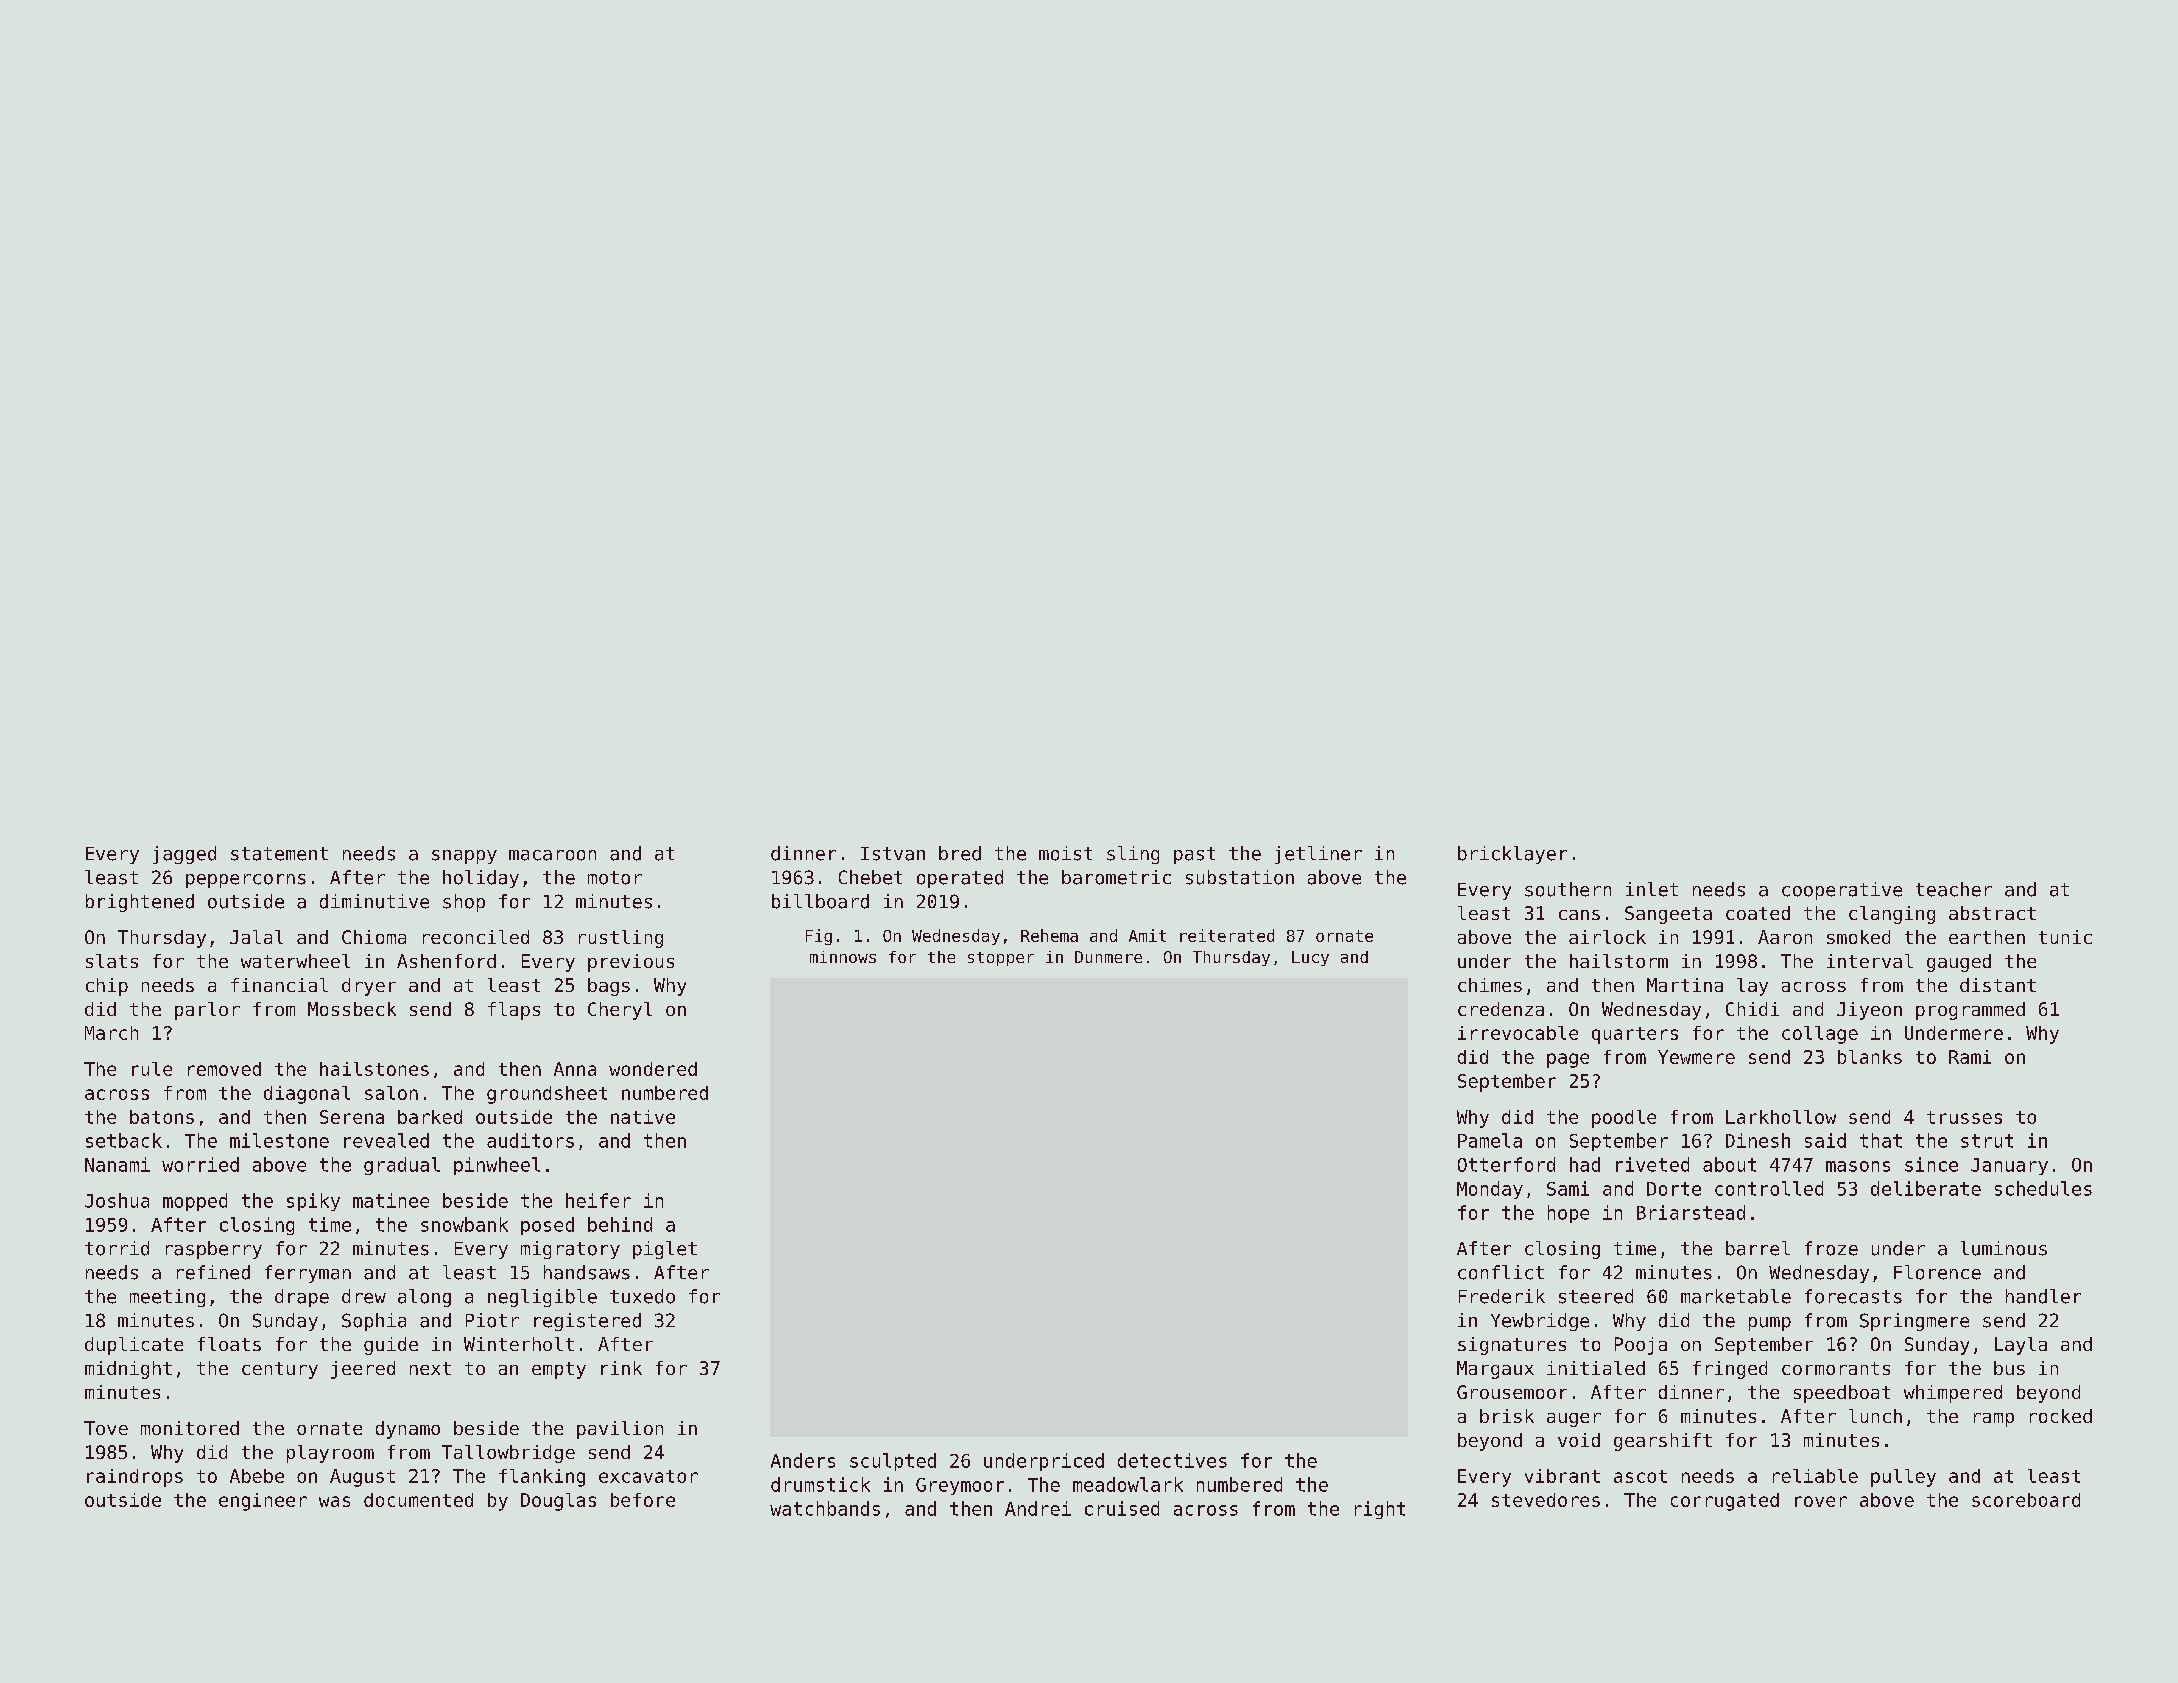 This document has height=1683, width=2178. What do you see at coordinates (374, 901) in the document?
I see `diminutive` at bounding box center [374, 901].
